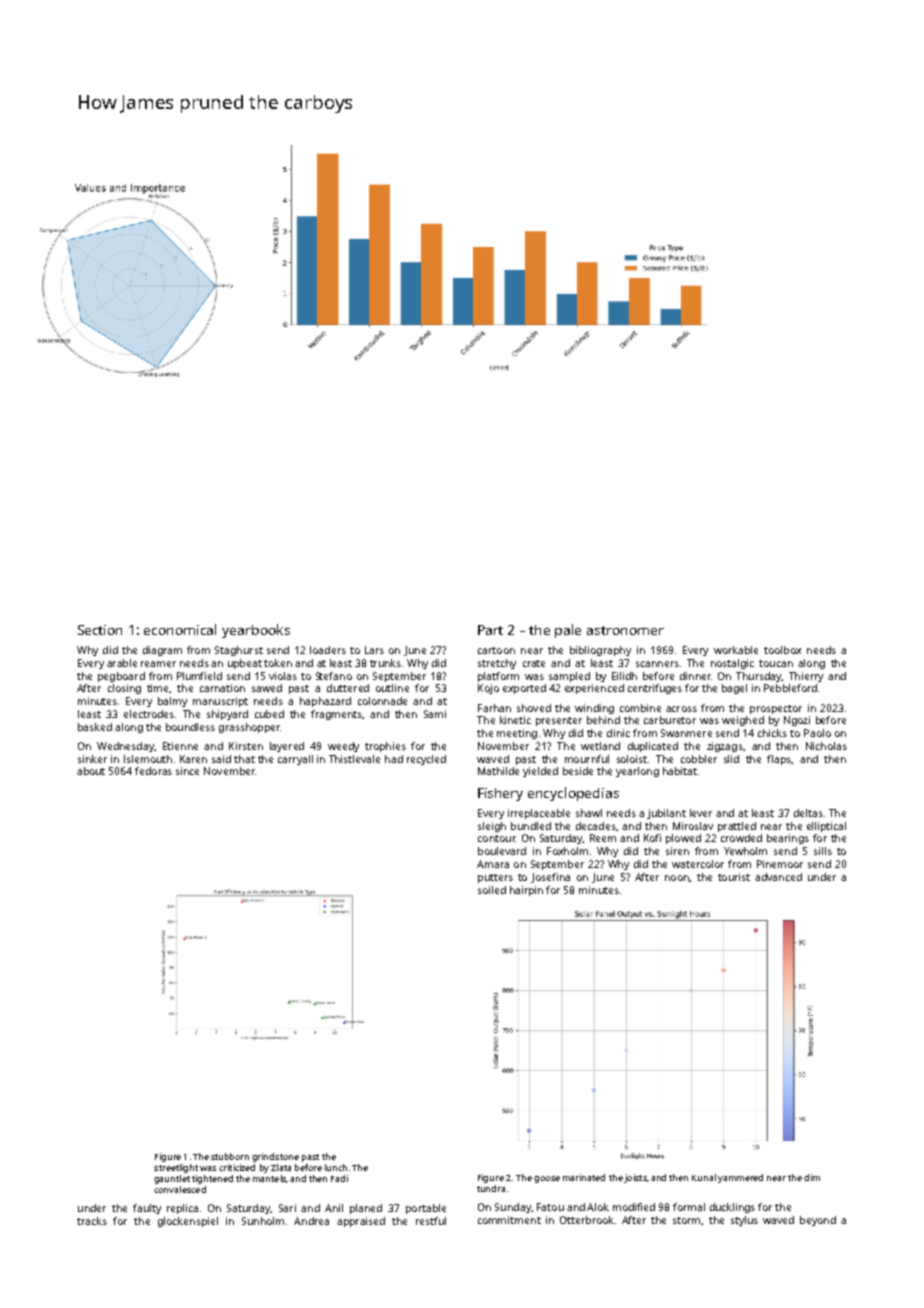  Describe the element at coordinates (625, 630) in the document. I see `astronomer` at that location.
